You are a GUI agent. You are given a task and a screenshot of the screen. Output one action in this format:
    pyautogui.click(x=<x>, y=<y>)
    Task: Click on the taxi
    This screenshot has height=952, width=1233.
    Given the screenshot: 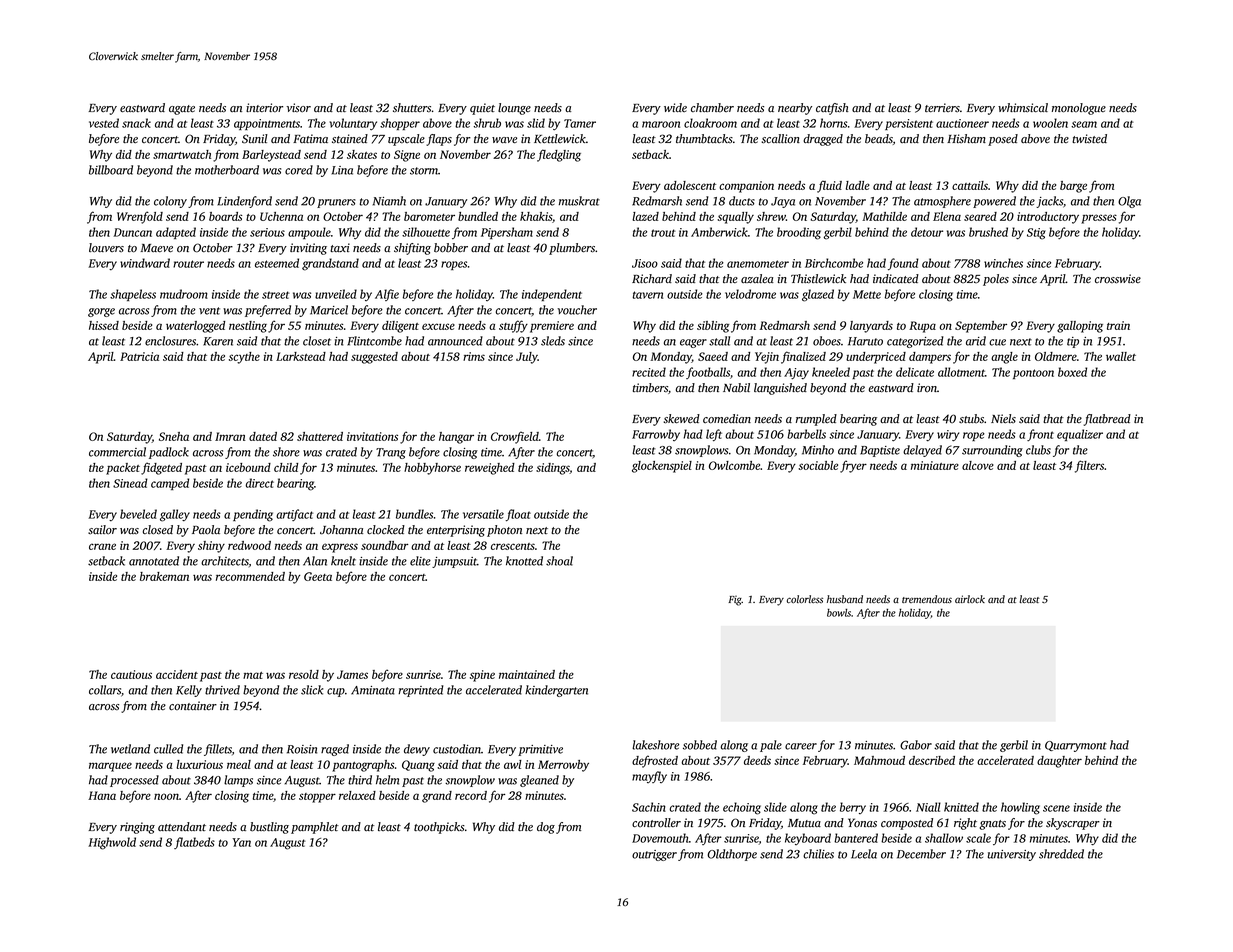 What is the action you would take?
    pyautogui.click(x=340, y=247)
